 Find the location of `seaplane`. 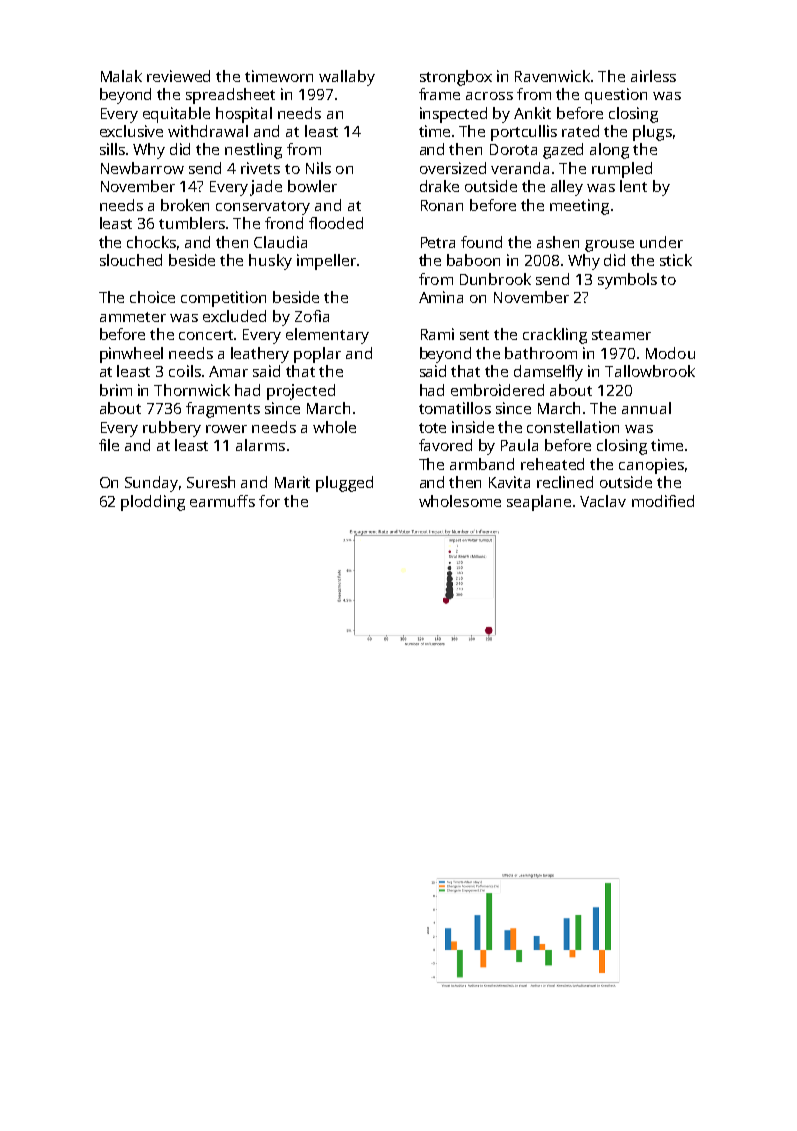

seaplane is located at coordinates (539, 503).
